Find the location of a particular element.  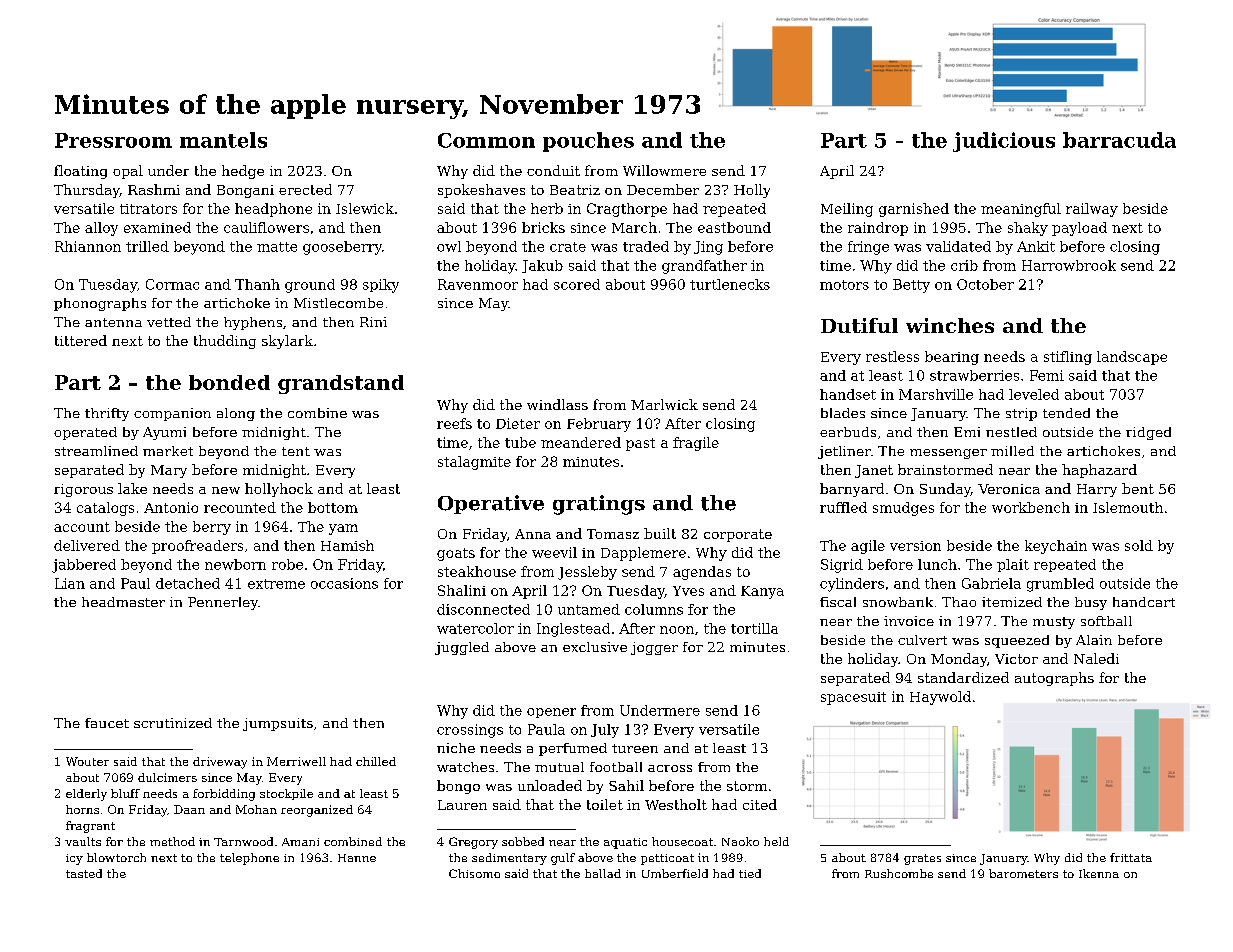

crate is located at coordinates (568, 247).
